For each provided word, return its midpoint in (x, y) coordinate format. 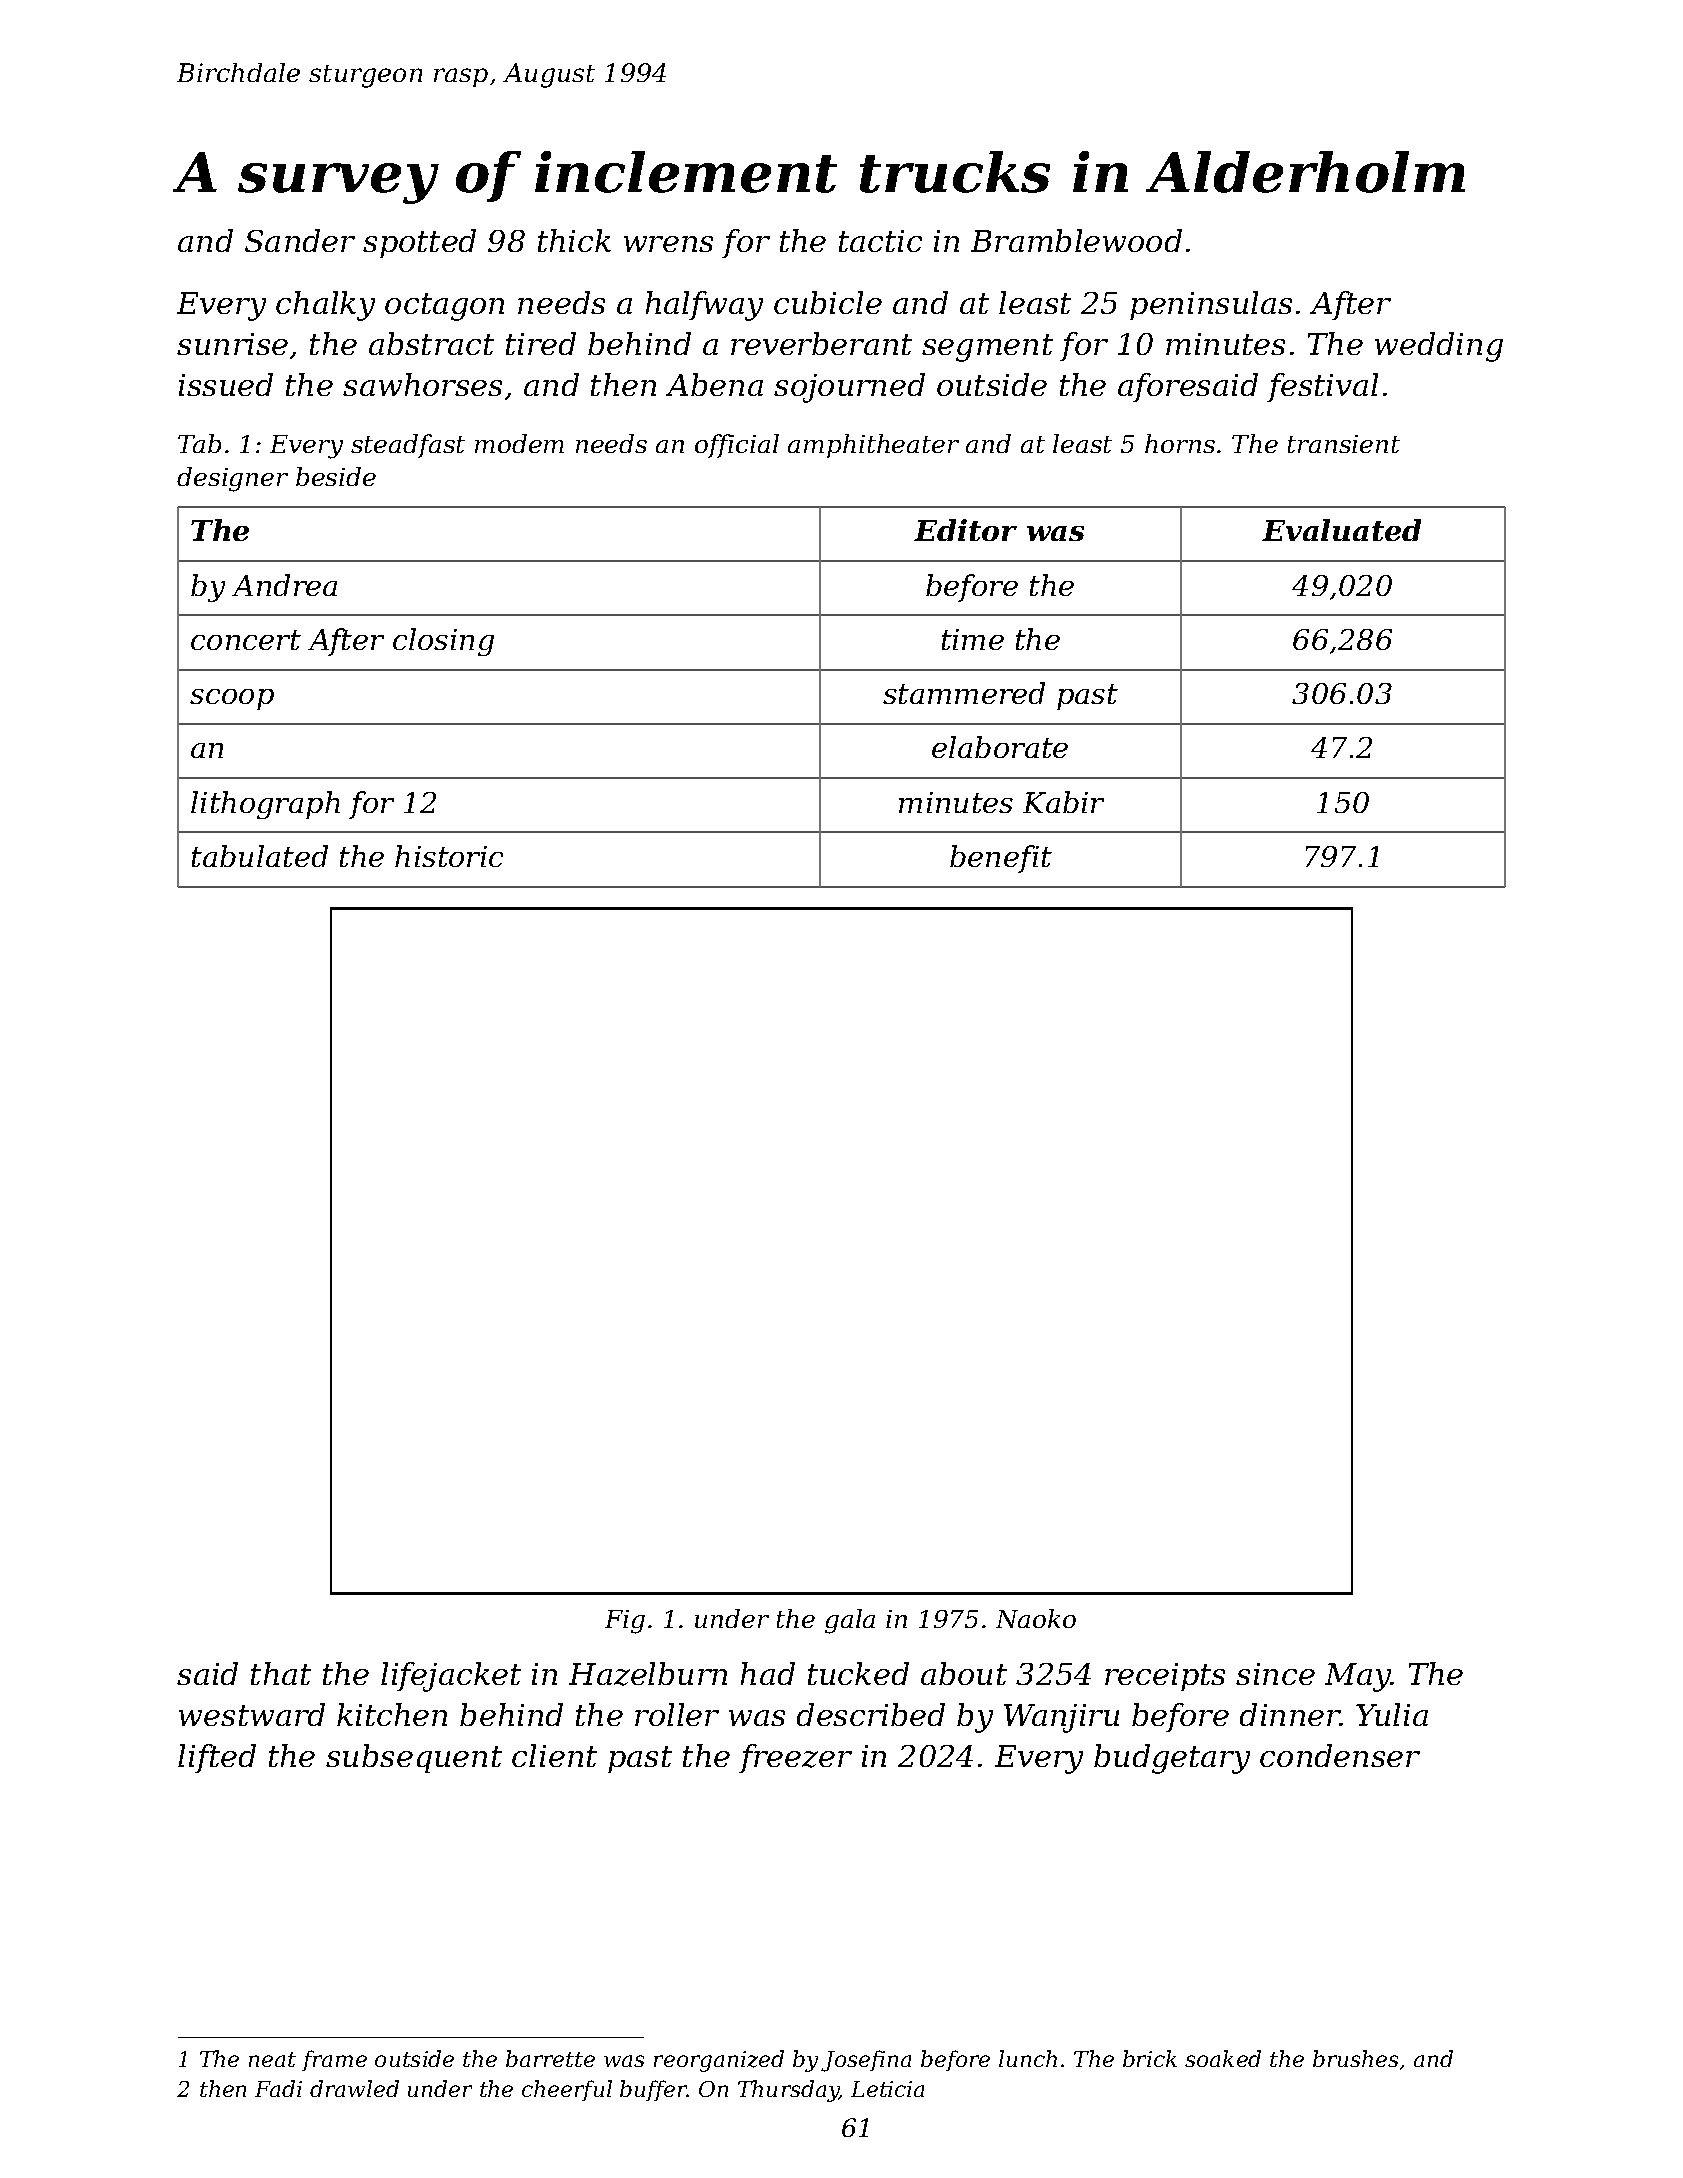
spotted (419, 243)
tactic (880, 241)
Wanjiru (1061, 1718)
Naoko (1036, 1618)
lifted (217, 1758)
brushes (1355, 2058)
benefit (1001, 859)
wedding (1439, 347)
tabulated (260, 856)
